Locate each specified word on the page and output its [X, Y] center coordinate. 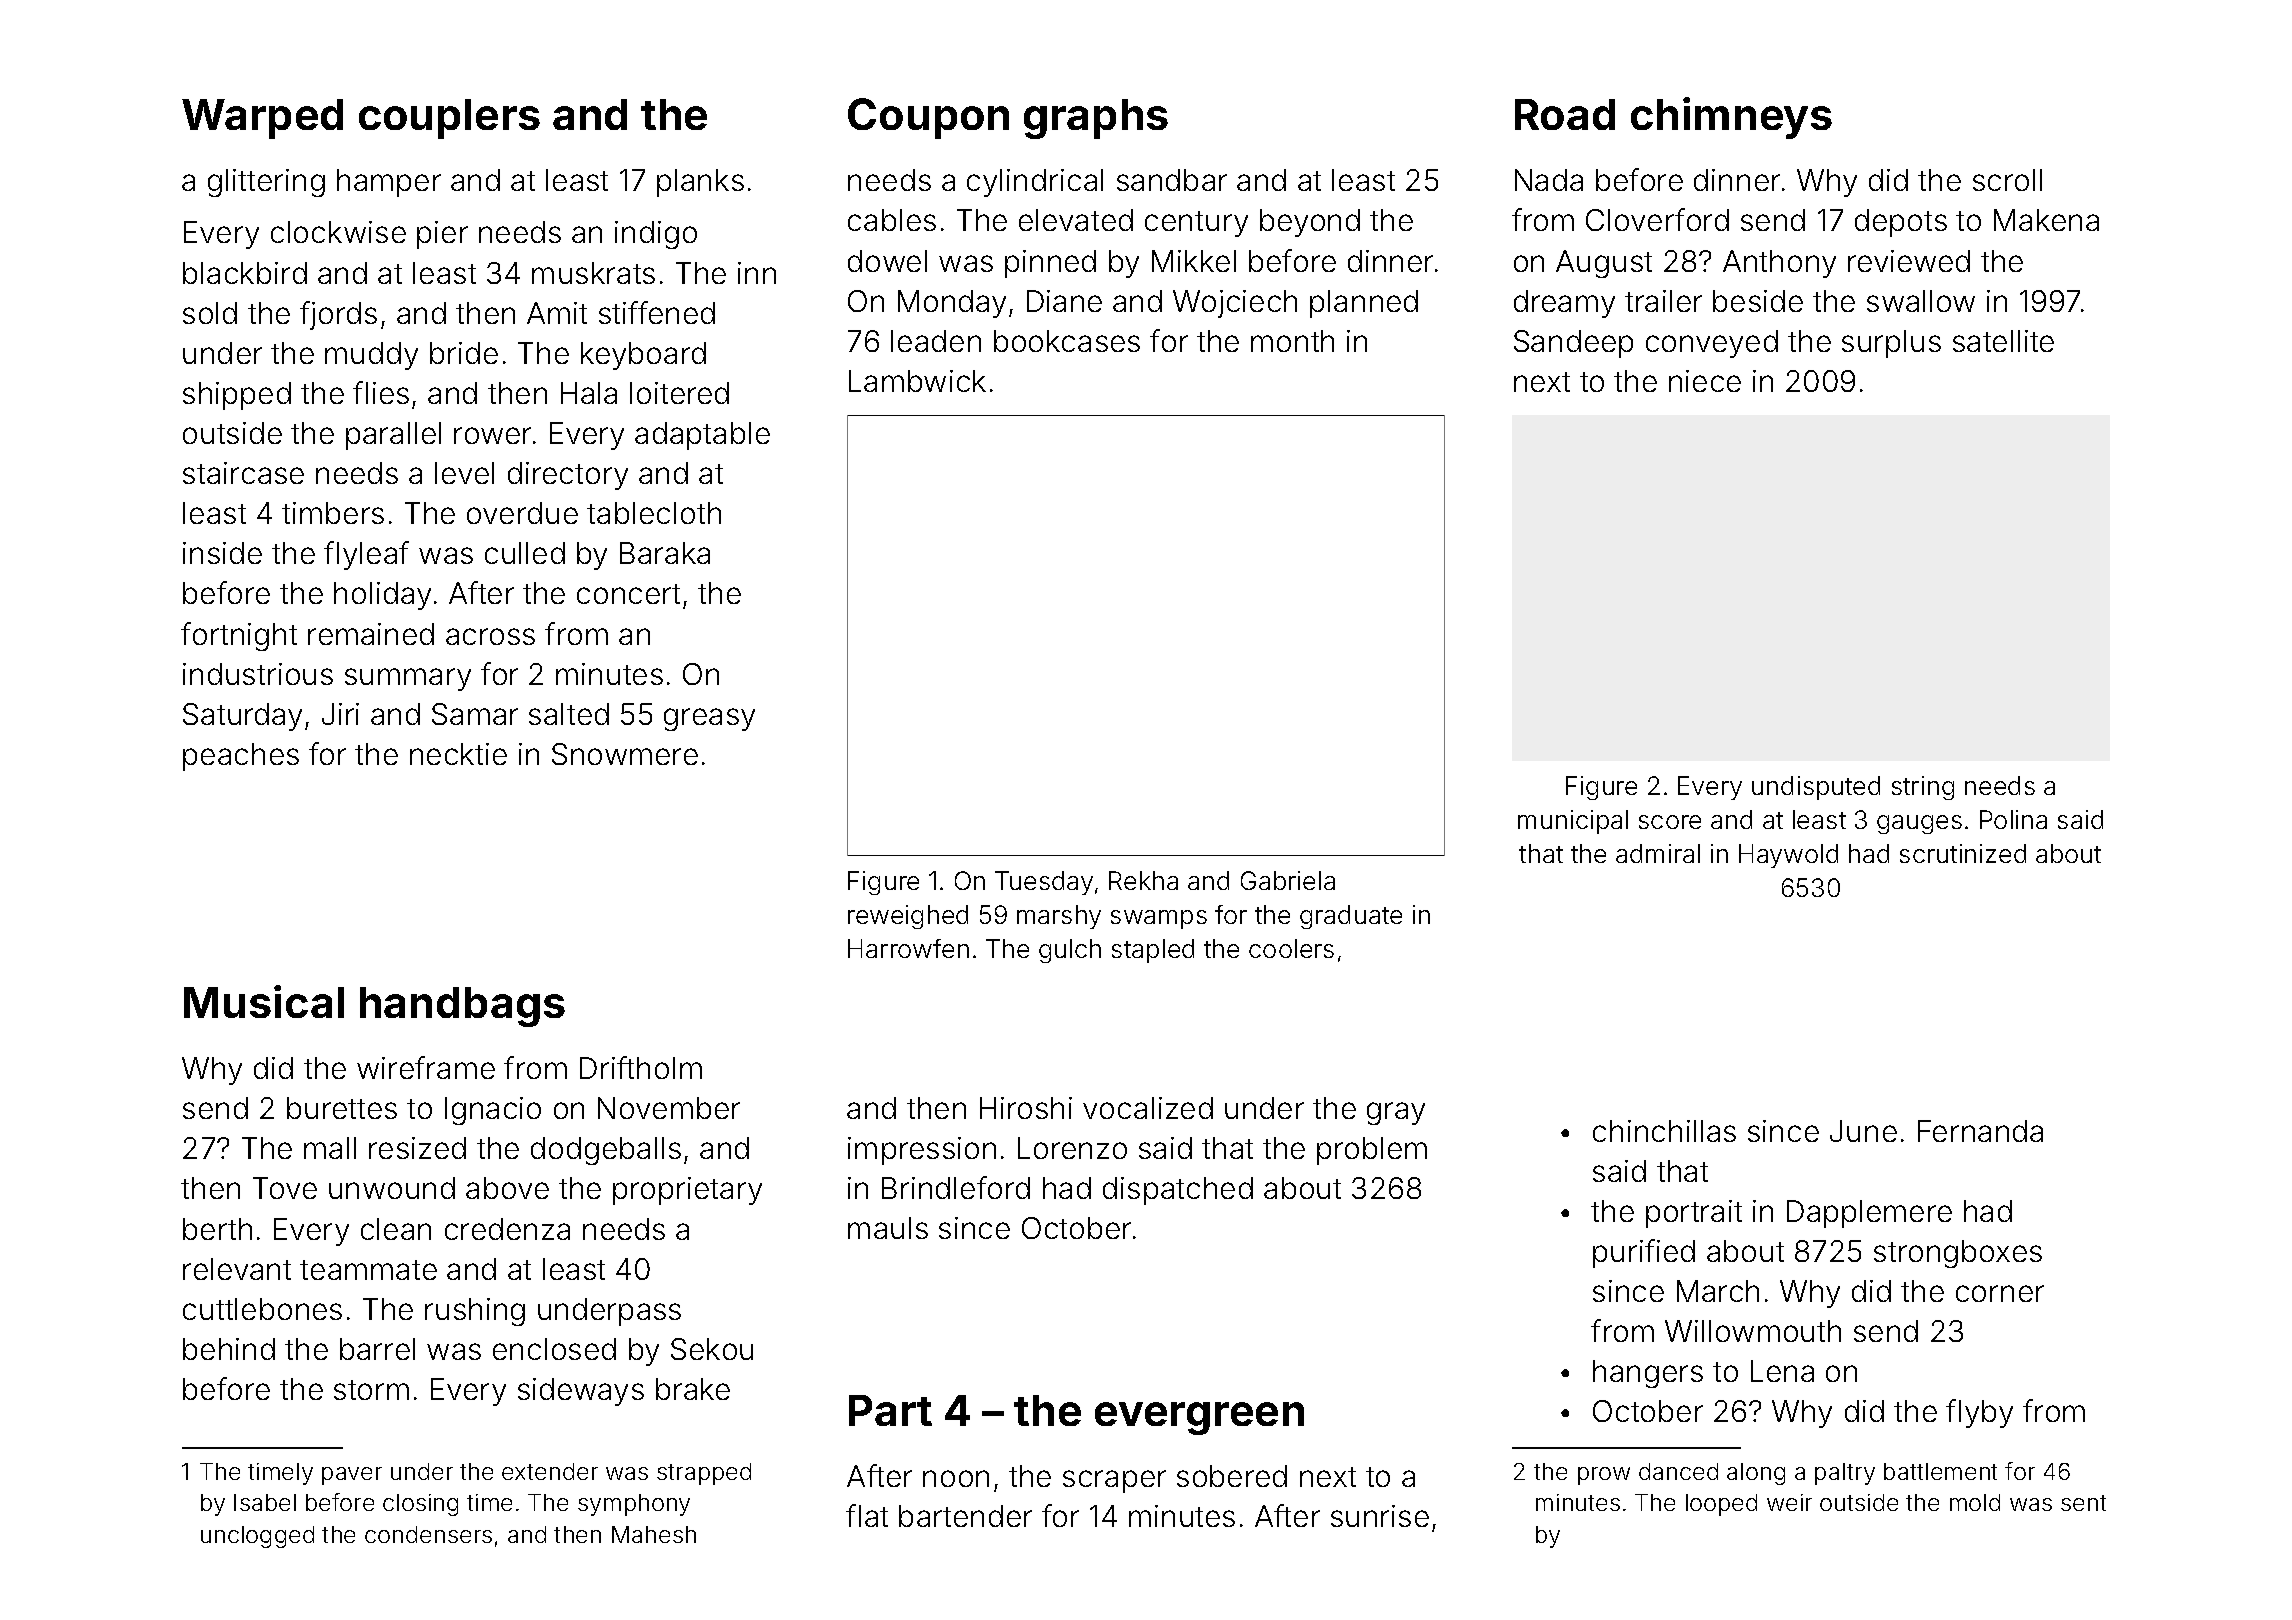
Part [890, 1410]
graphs [1096, 119]
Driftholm [641, 1067]
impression [922, 1151]
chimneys [1731, 118]
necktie [458, 754]
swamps [1159, 919]
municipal [1573, 822]
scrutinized [1963, 853]
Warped [262, 119]
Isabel [265, 1502]
